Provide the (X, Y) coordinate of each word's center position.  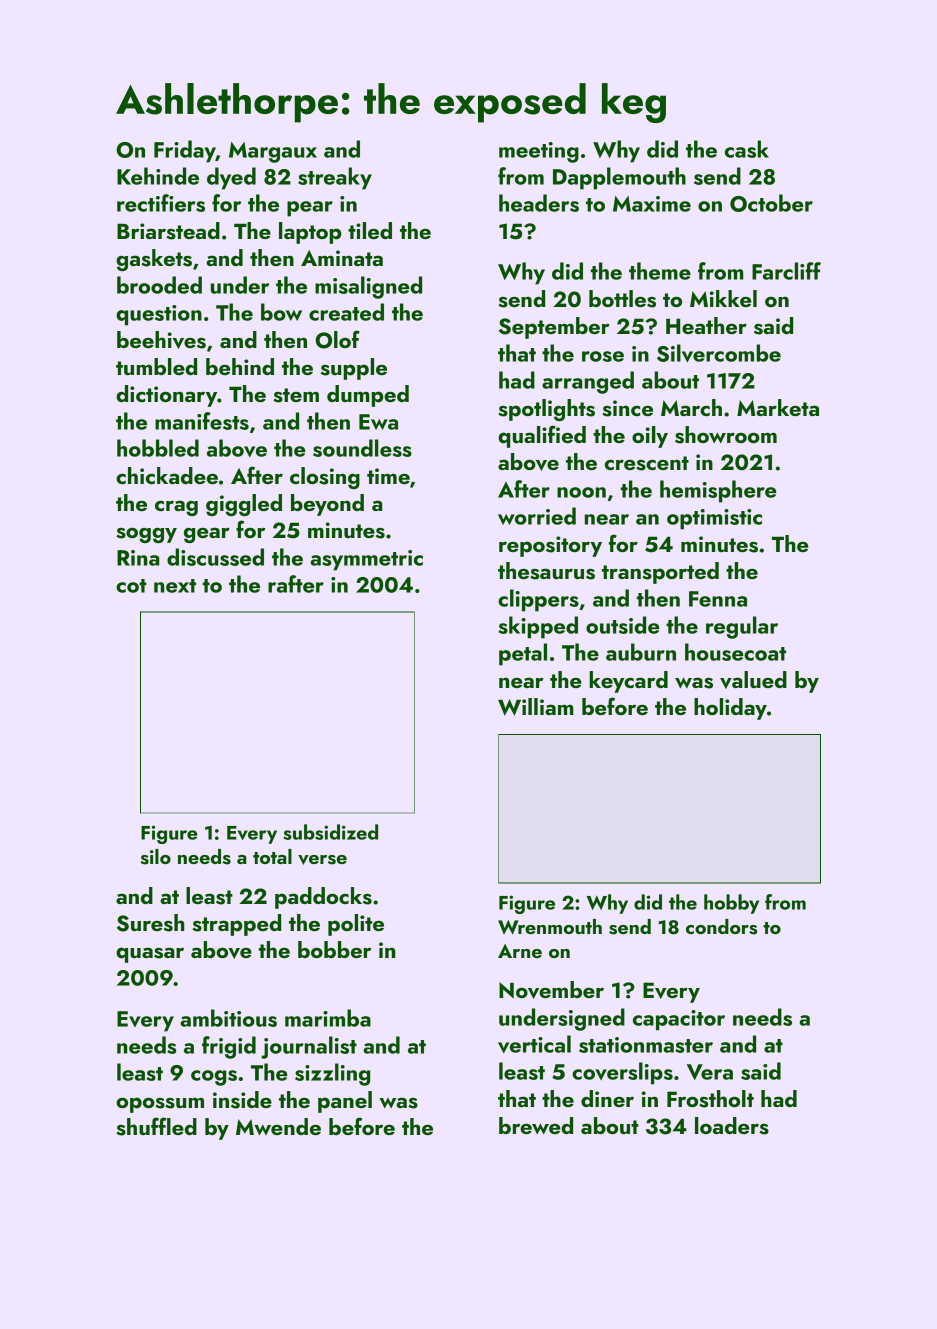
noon (581, 492)
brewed (536, 1125)
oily (650, 437)
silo (156, 857)
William (536, 707)
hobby (731, 904)
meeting (539, 152)
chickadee (167, 475)
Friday (185, 151)
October (771, 203)
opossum (160, 1105)
